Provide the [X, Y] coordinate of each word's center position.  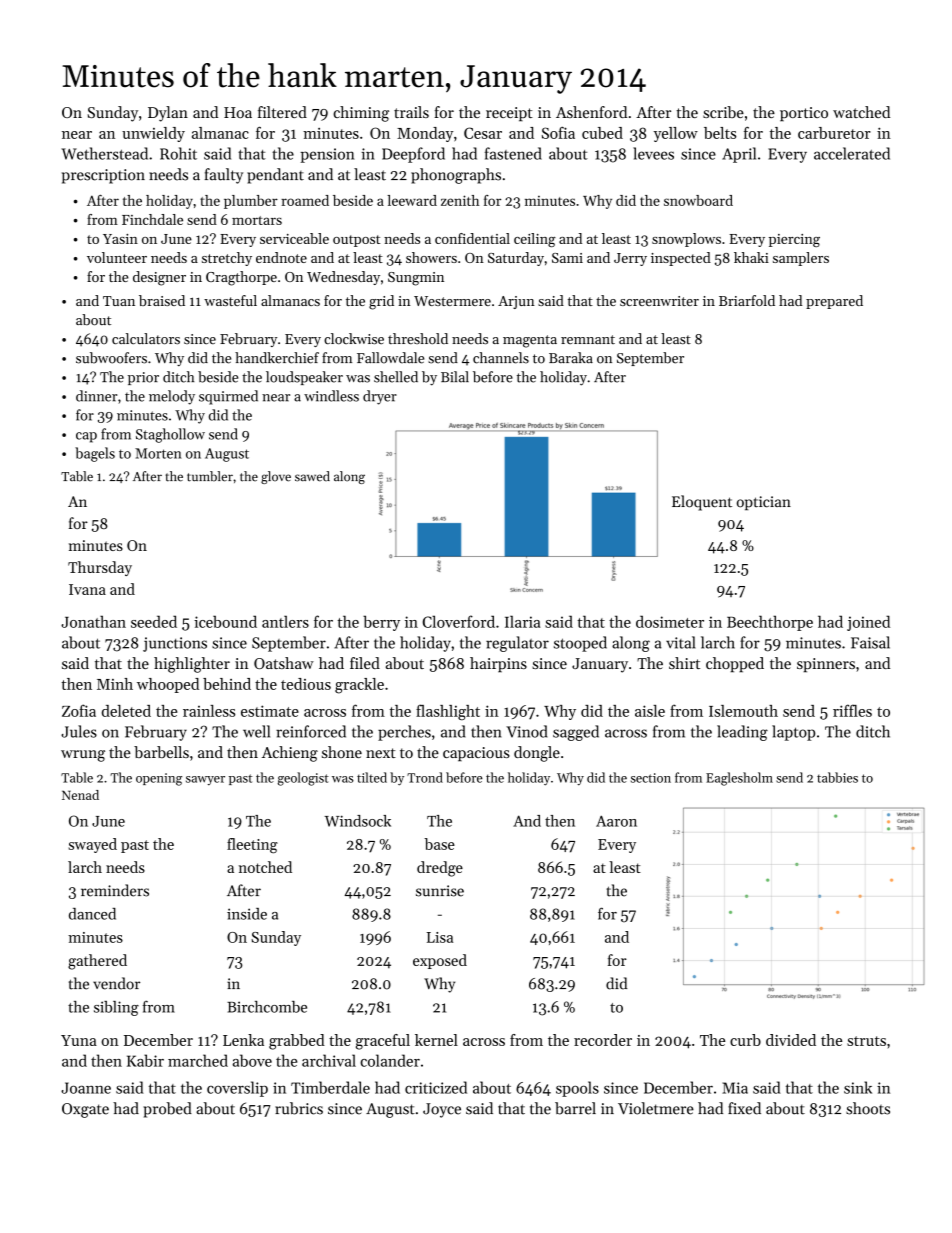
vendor [116, 983]
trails [411, 112]
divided [791, 1040]
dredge [440, 869]
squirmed [228, 397]
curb [745, 1040]
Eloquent [702, 503]
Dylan [168, 114]
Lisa [440, 937]
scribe [723, 112]
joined [868, 623]
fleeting [252, 846]
